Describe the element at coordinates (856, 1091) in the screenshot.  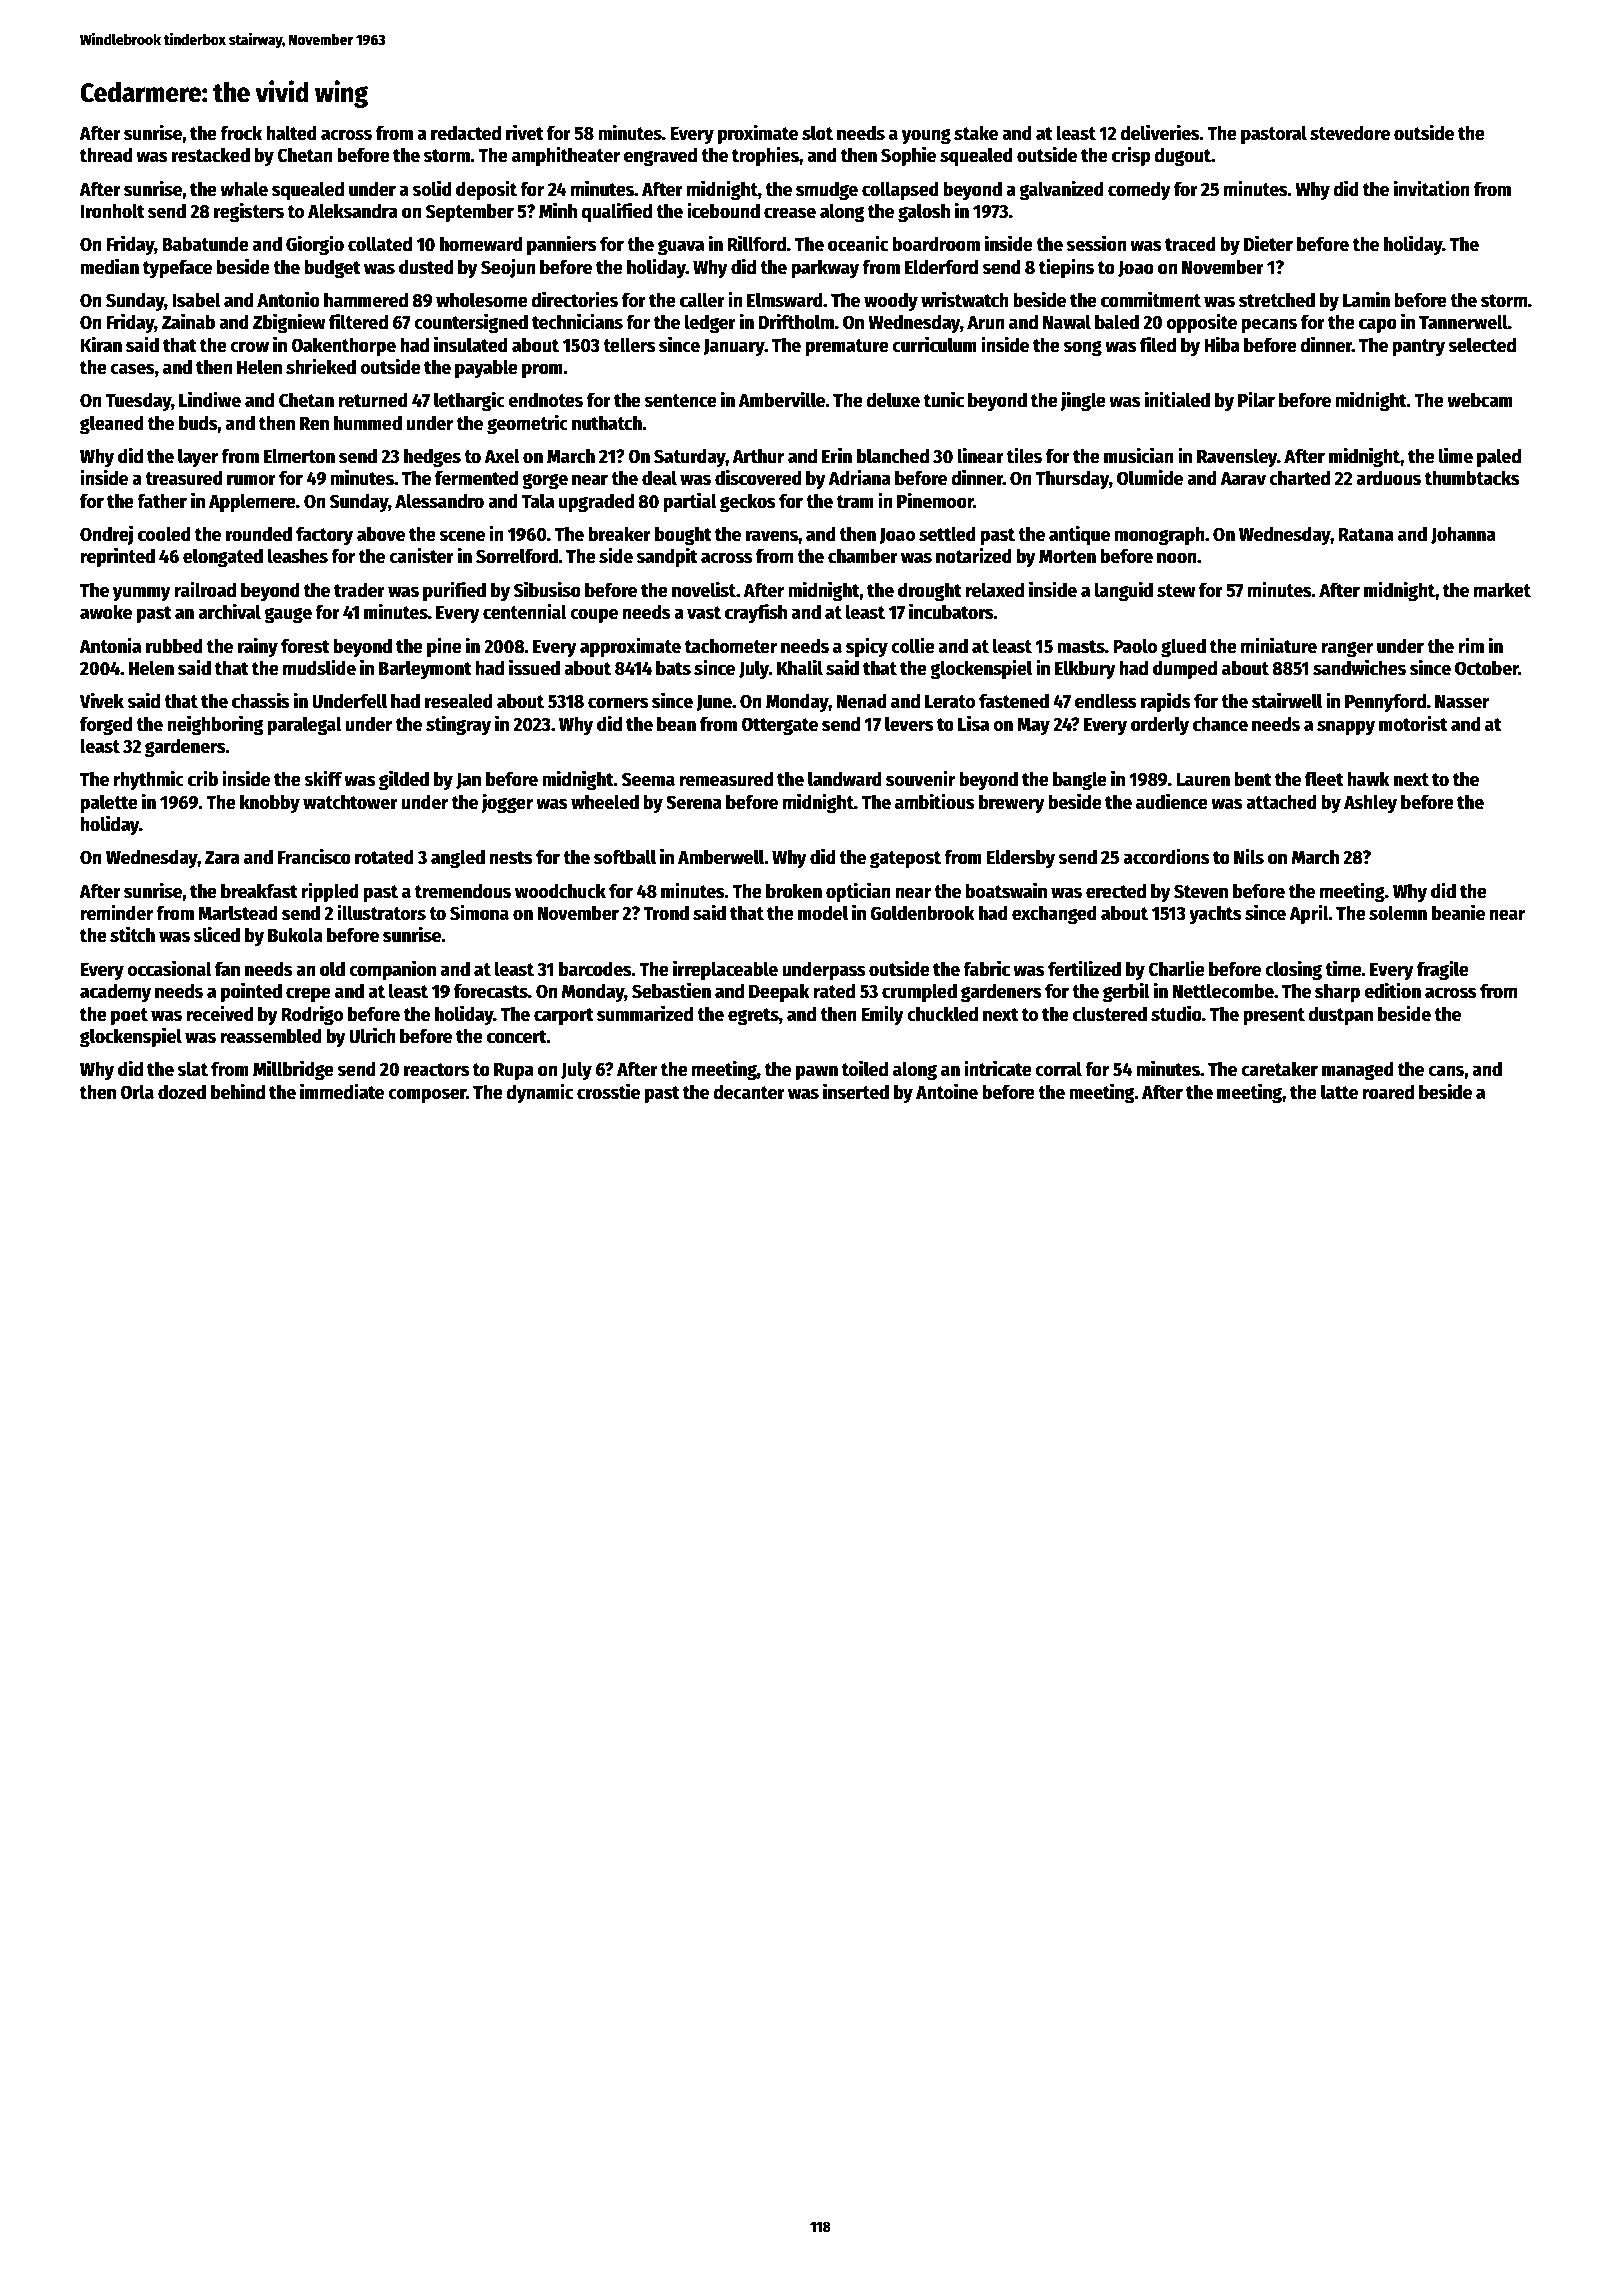
I see `inserted` at that location.
